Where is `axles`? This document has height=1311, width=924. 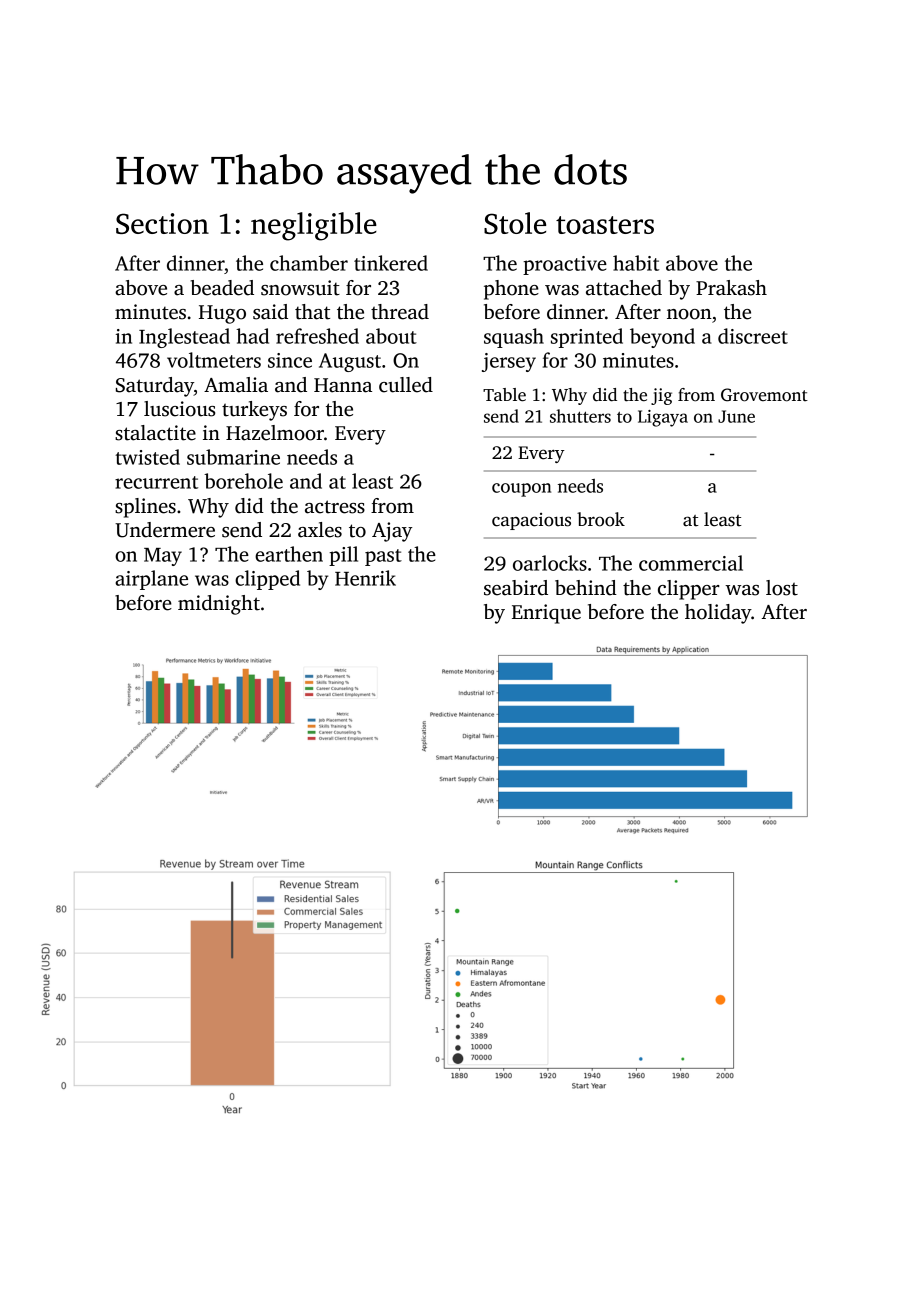 axles is located at coordinates (320, 530).
